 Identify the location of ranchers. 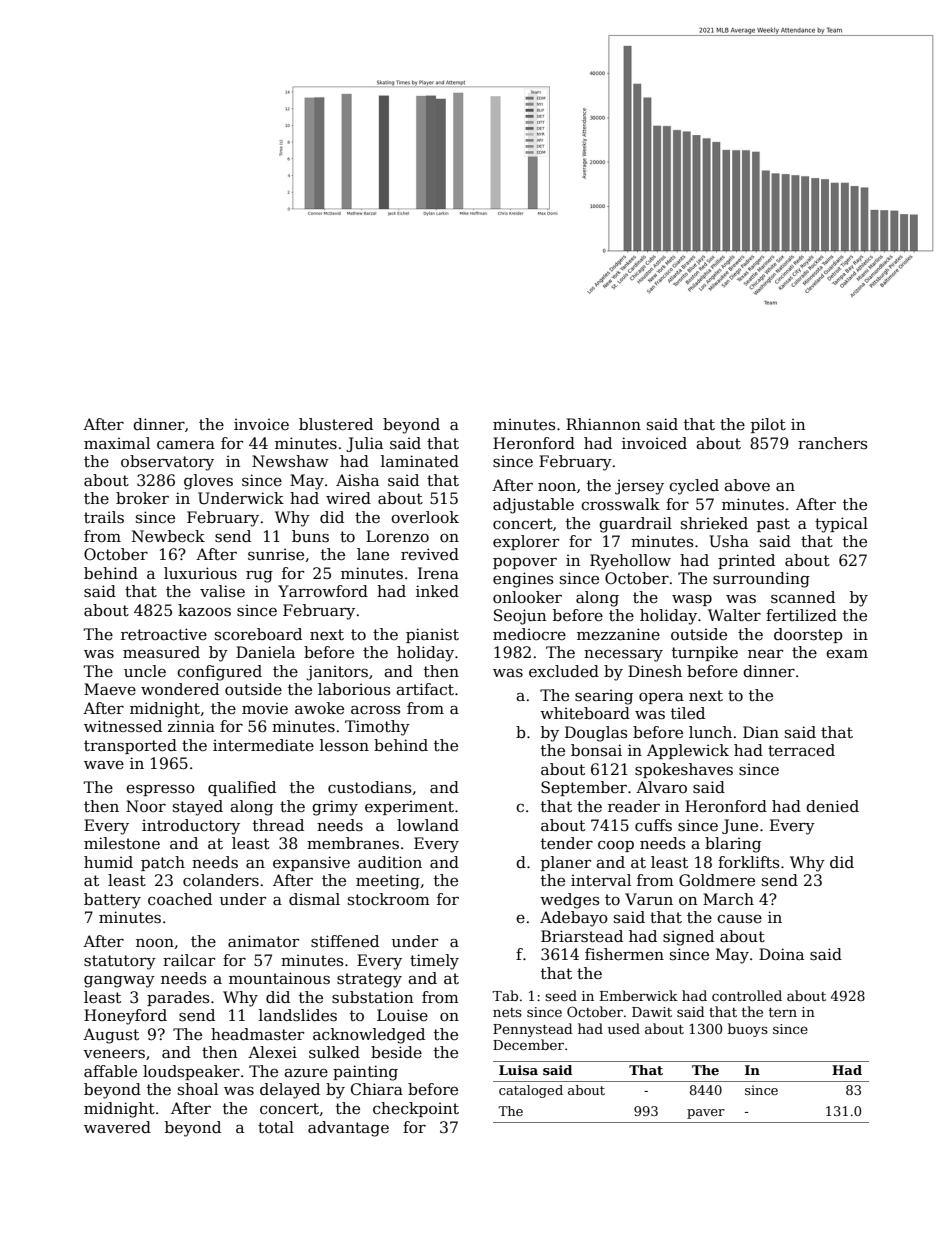
(832, 443).
